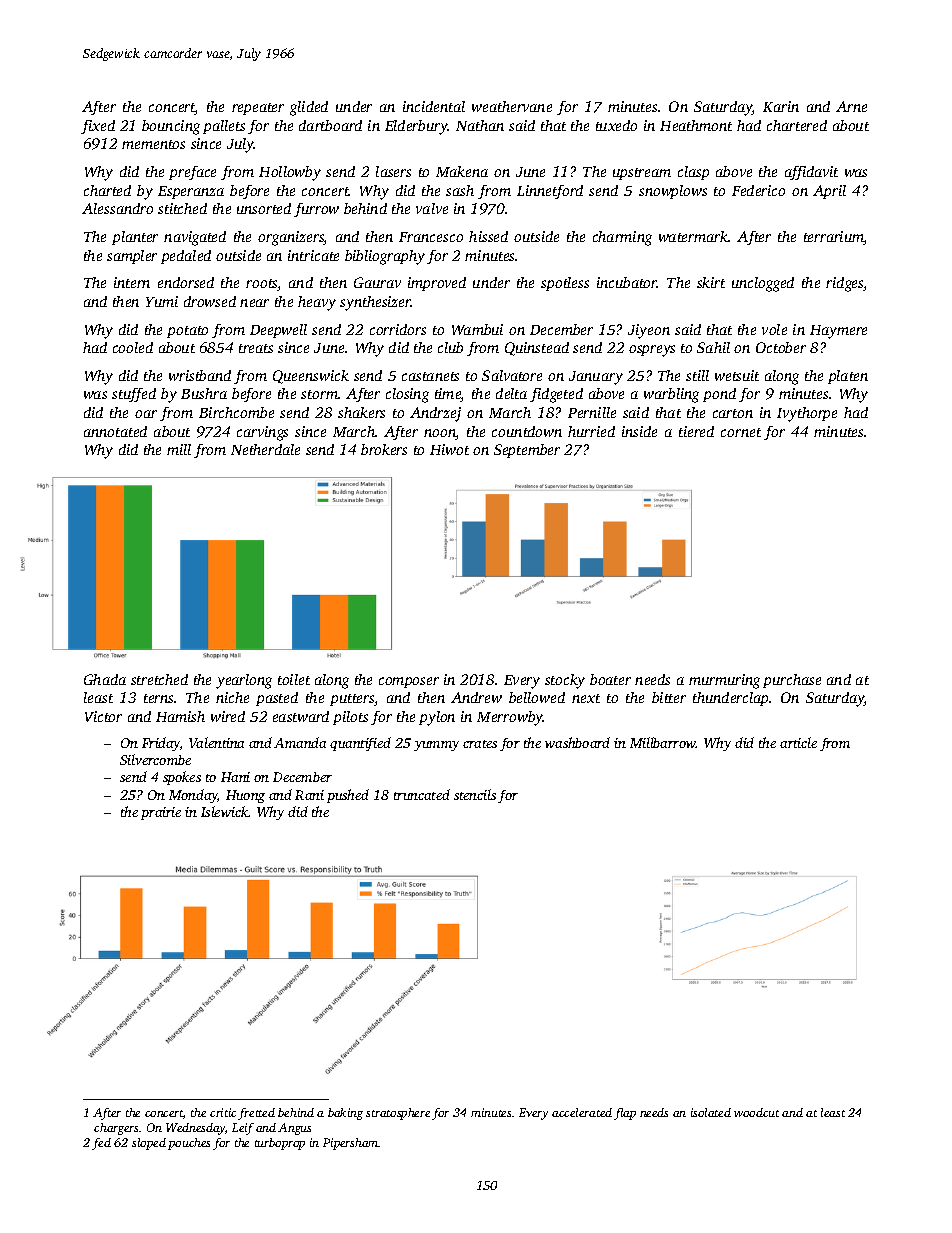 The image size is (952, 1233). I want to click on watermark, so click(693, 236).
